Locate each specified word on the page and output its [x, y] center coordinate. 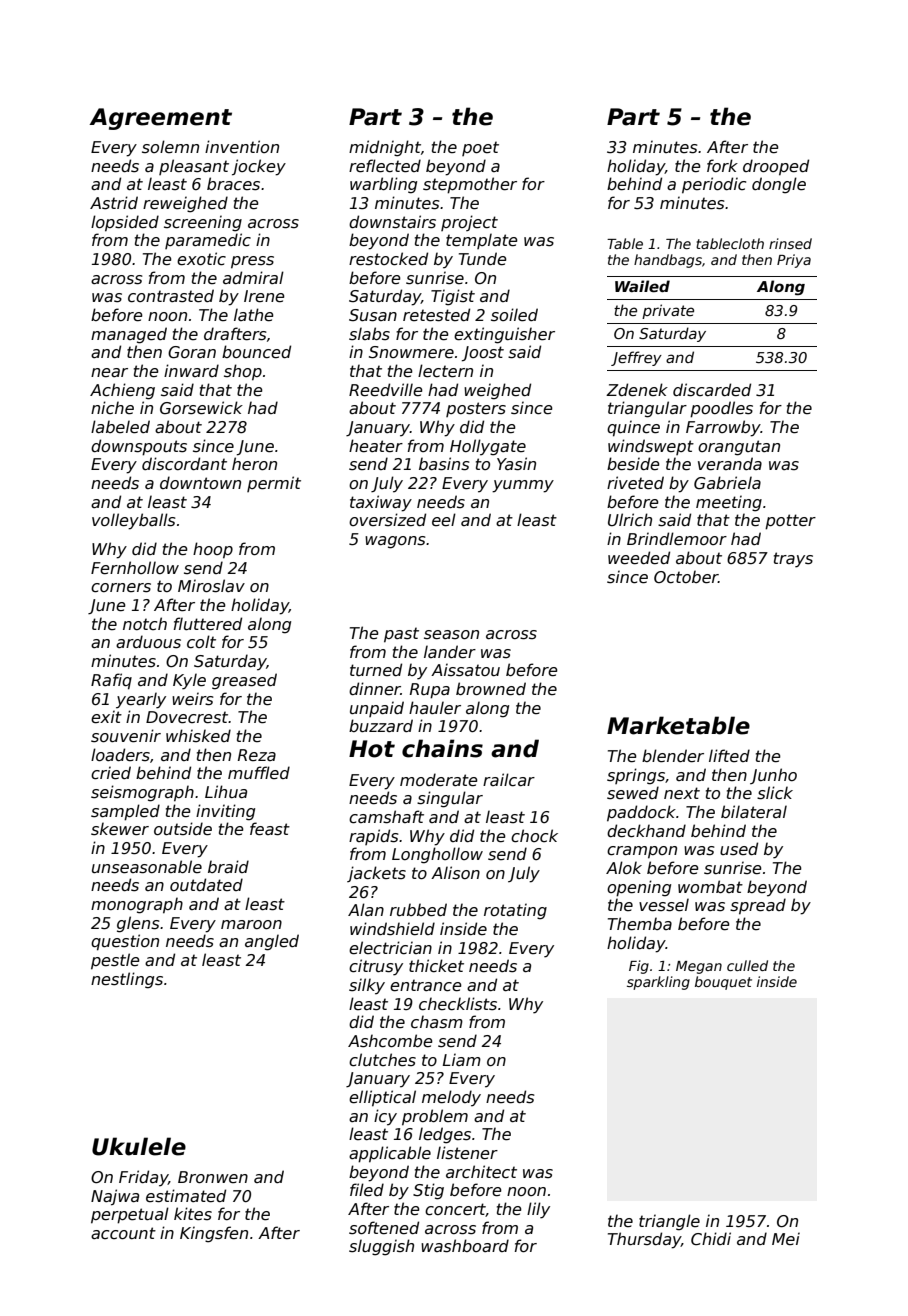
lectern [445, 371]
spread [758, 906]
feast [270, 829]
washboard [465, 1246]
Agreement [160, 119]
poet [480, 148]
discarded [712, 390]
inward [191, 370]
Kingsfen [214, 1234]
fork [722, 165]
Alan [366, 909]
